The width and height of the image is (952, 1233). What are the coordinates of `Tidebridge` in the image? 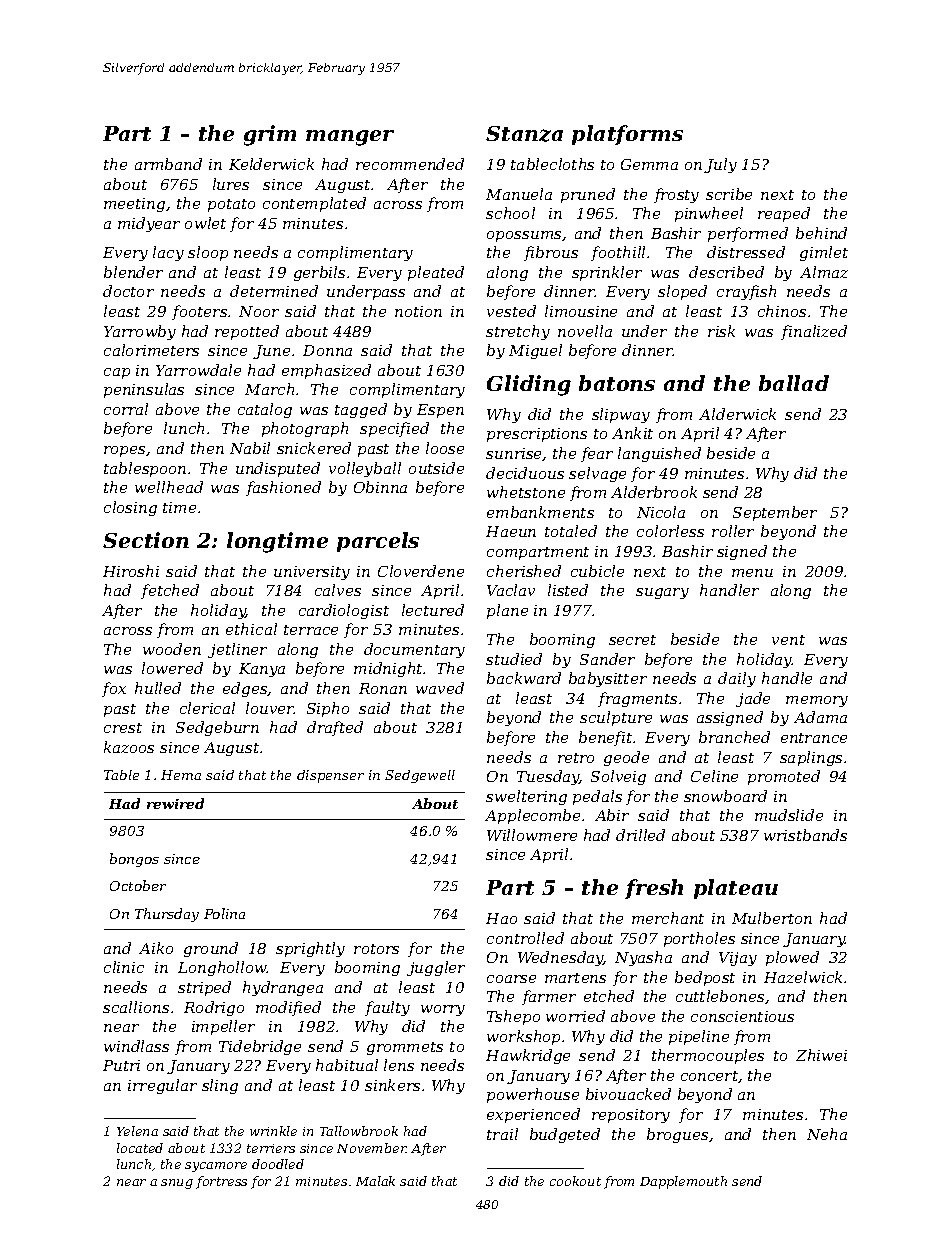 It's located at (260, 1047).
